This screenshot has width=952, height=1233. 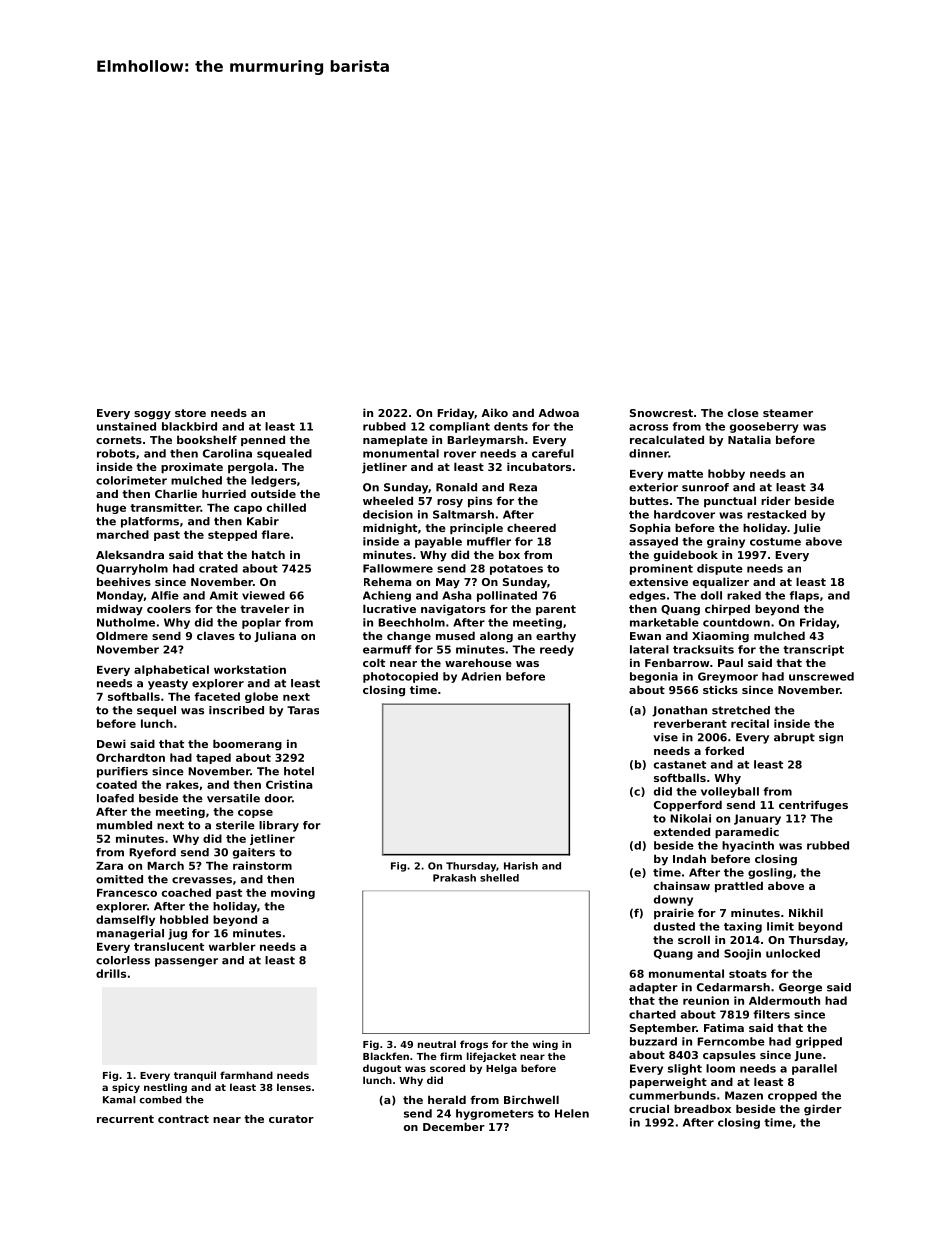 I want to click on filters, so click(x=771, y=1014).
